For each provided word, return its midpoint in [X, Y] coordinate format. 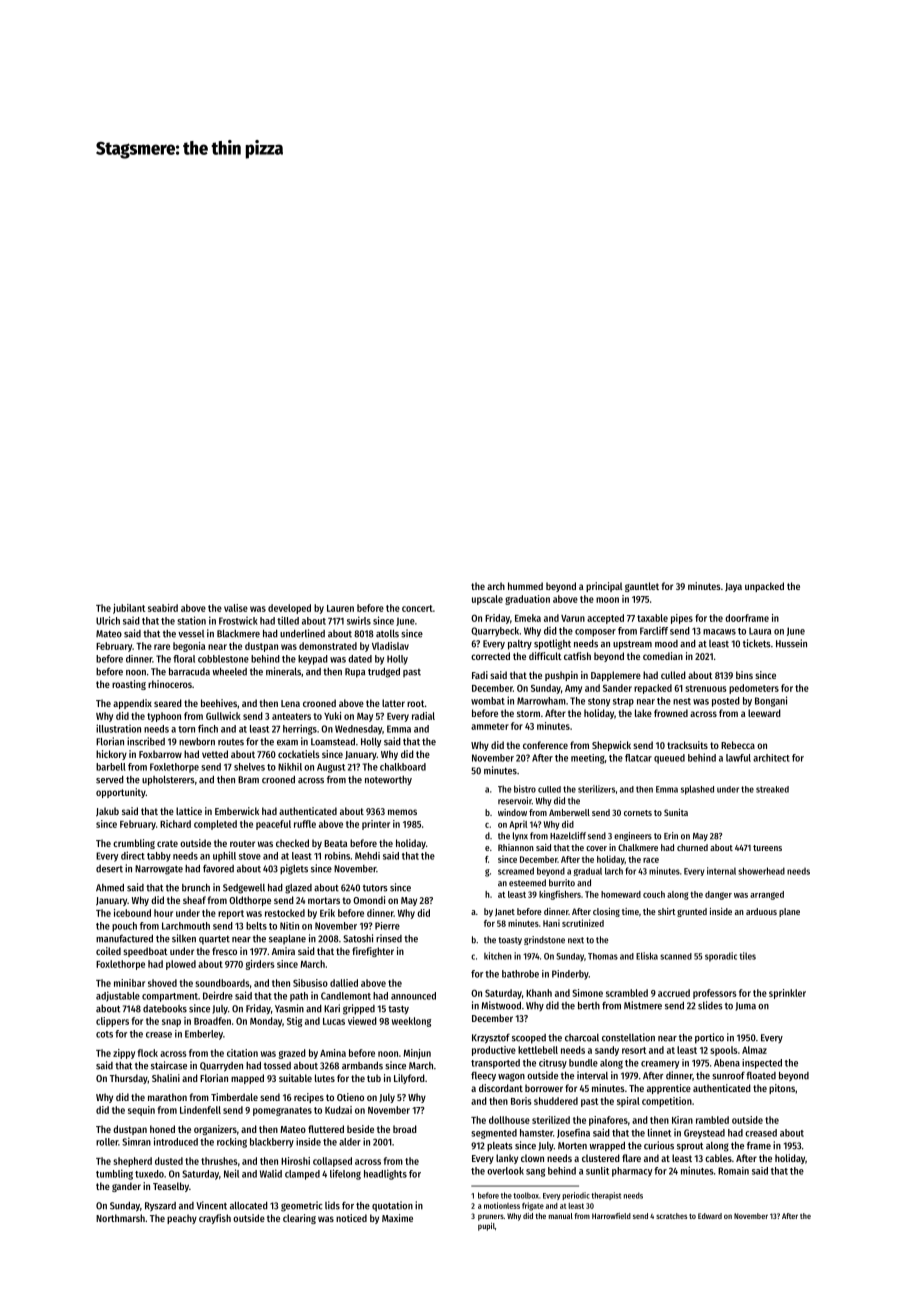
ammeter [490, 726]
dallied [344, 983]
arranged [767, 895]
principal [604, 587]
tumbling [114, 1174]
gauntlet [642, 587]
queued [669, 759]
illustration [118, 728]
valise [236, 608]
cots [104, 1034]
